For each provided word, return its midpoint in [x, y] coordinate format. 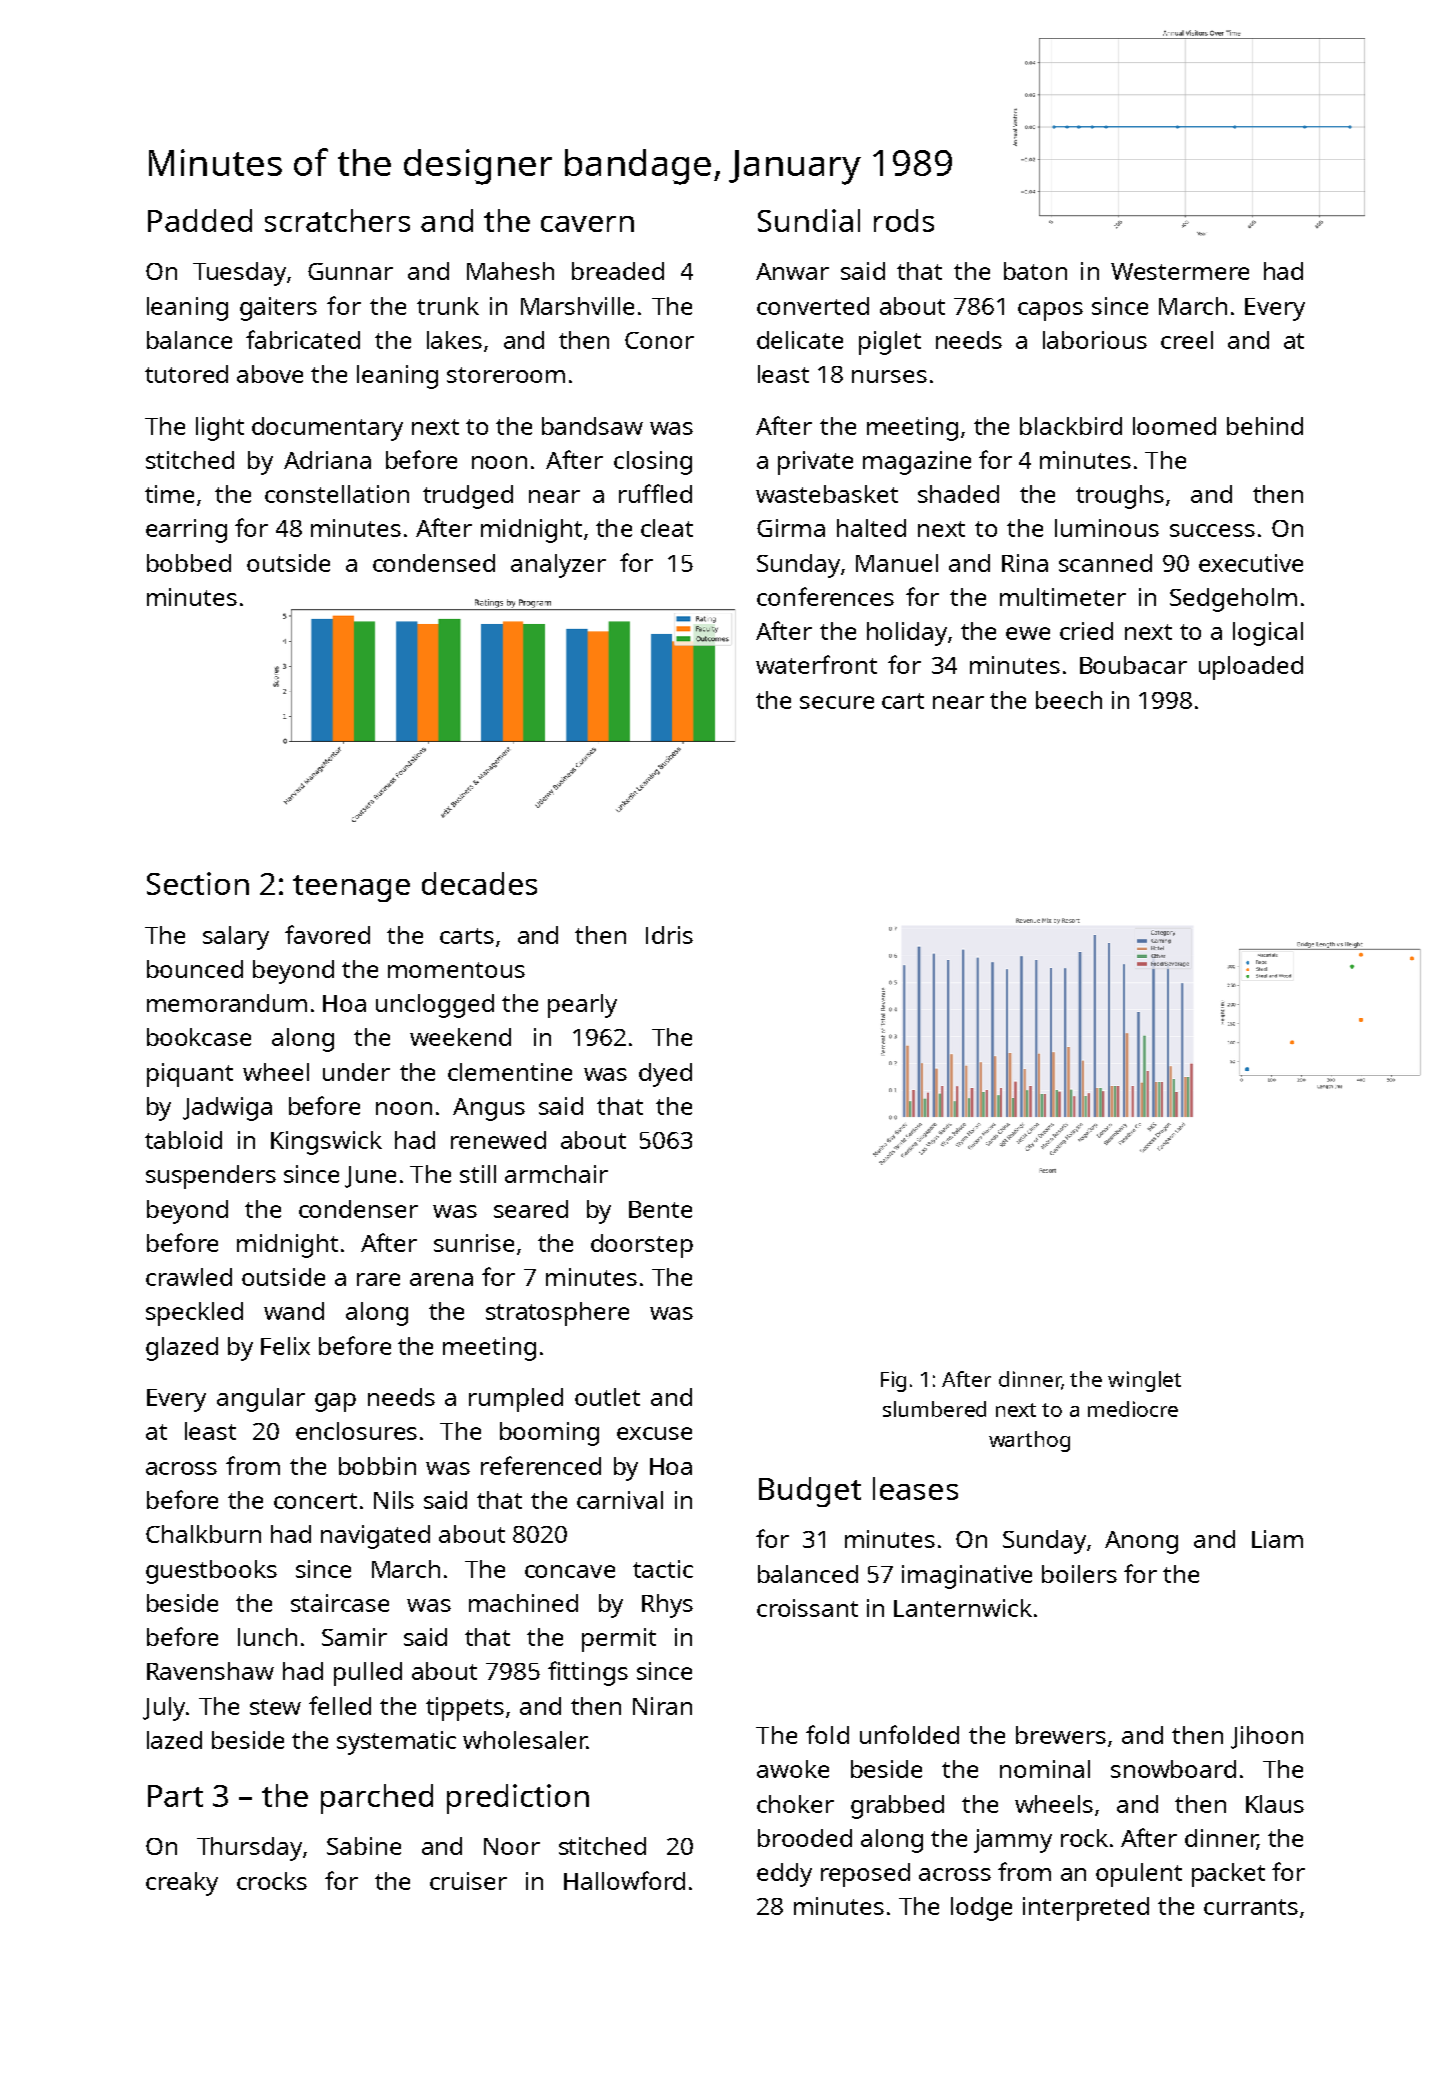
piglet [890, 343]
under [356, 1072]
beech [1069, 700]
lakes [454, 340]
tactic [663, 1569]
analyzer [558, 566]
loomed [1174, 426]
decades [479, 883]
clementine [510, 1072]
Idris [669, 935]
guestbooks [211, 1572]
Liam [1277, 1539]
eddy [784, 1875]
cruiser [468, 1881]
